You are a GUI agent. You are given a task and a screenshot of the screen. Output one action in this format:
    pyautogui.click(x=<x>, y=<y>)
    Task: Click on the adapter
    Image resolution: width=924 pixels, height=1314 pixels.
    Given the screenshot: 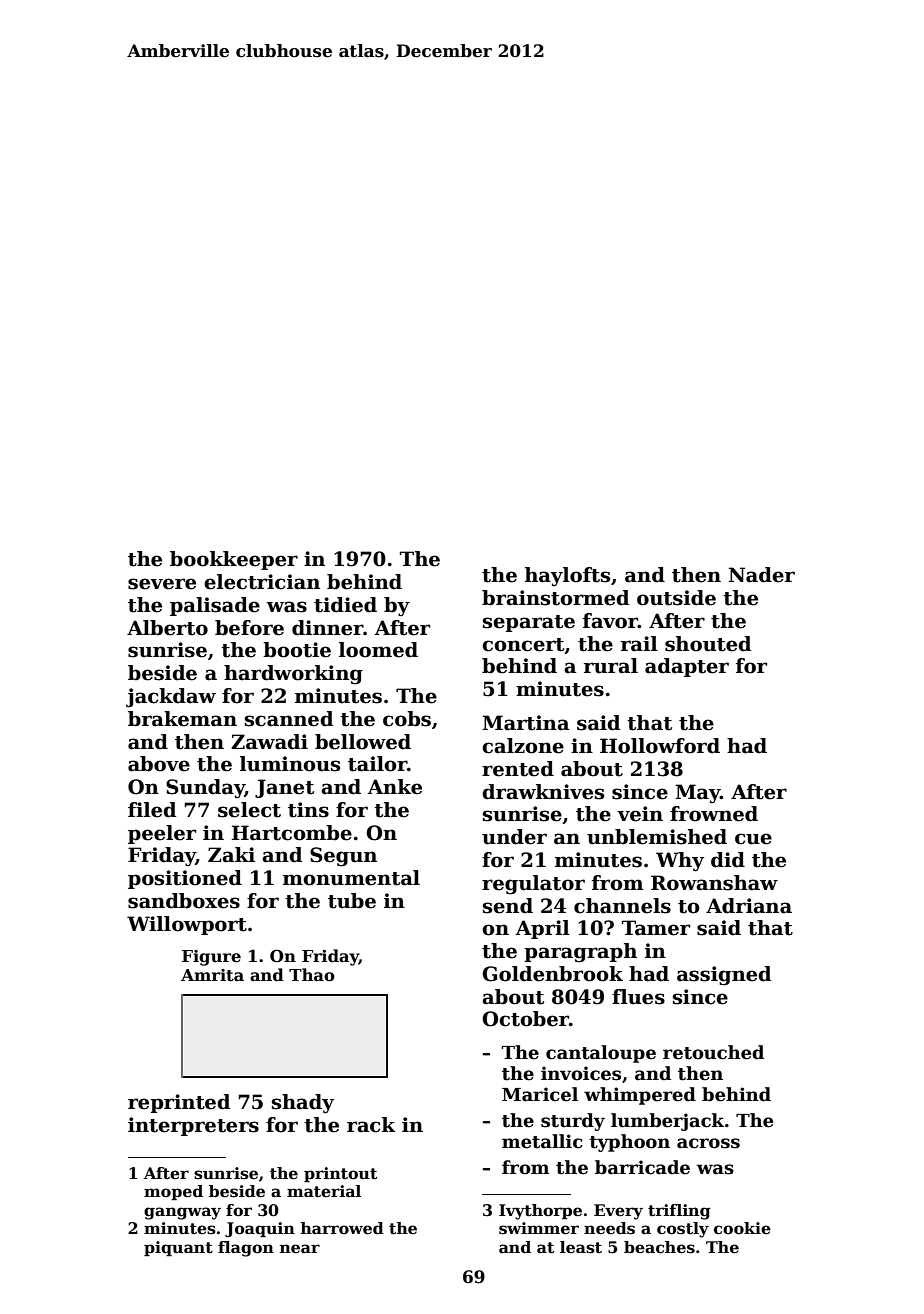 What is the action you would take?
    pyautogui.click(x=687, y=667)
